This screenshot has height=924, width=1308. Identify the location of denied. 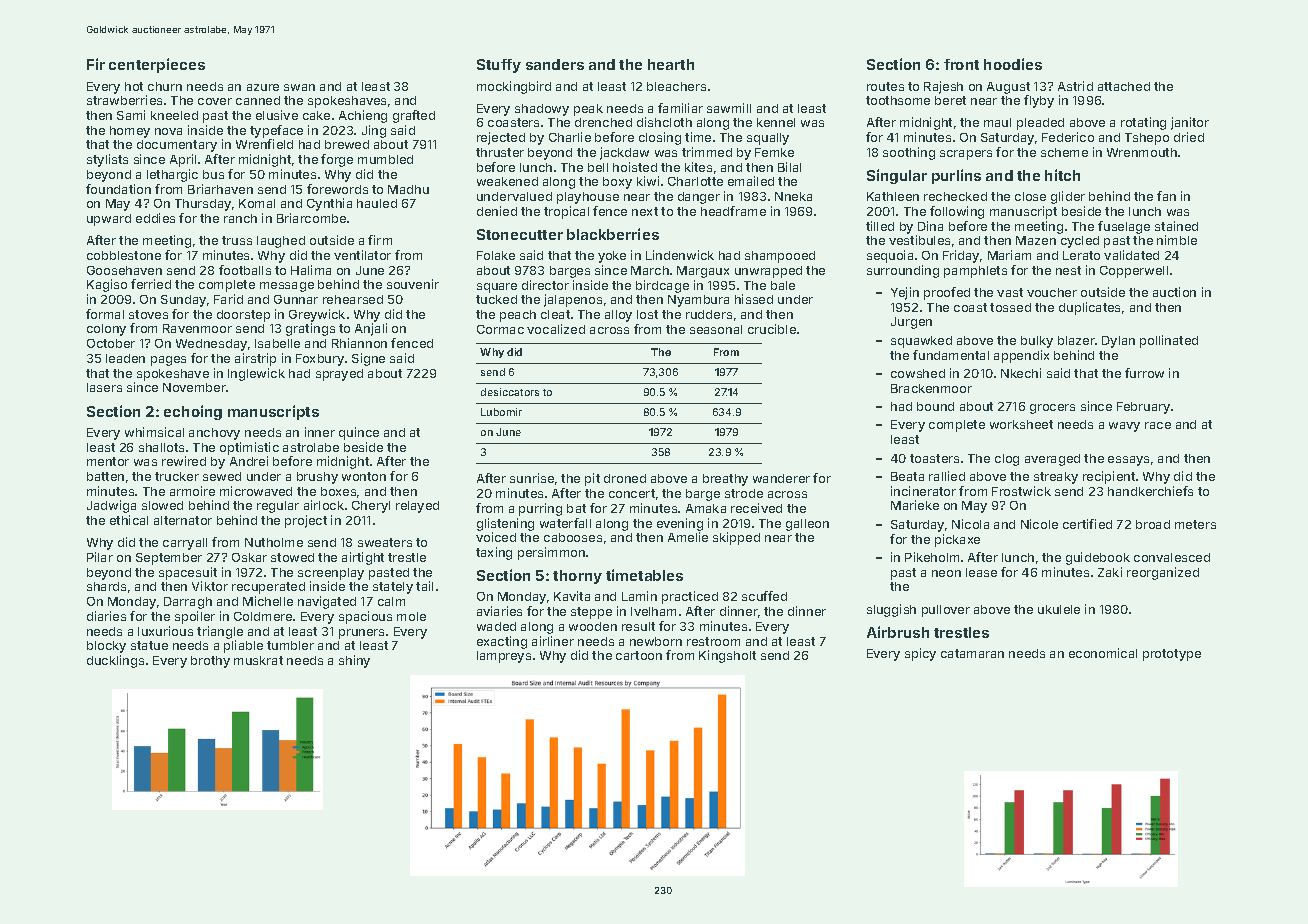
(497, 211).
